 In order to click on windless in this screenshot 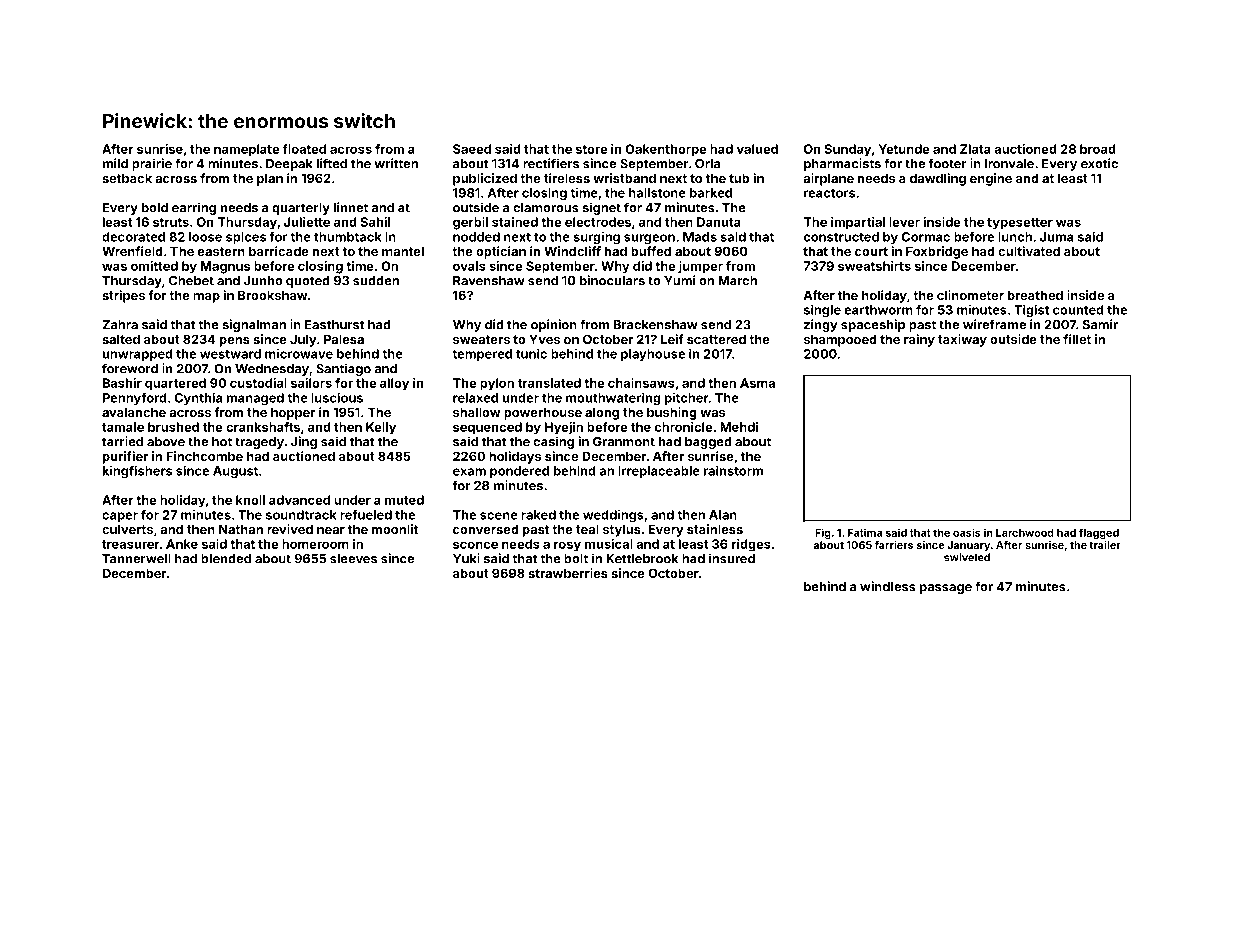, I will do `click(888, 586)`.
